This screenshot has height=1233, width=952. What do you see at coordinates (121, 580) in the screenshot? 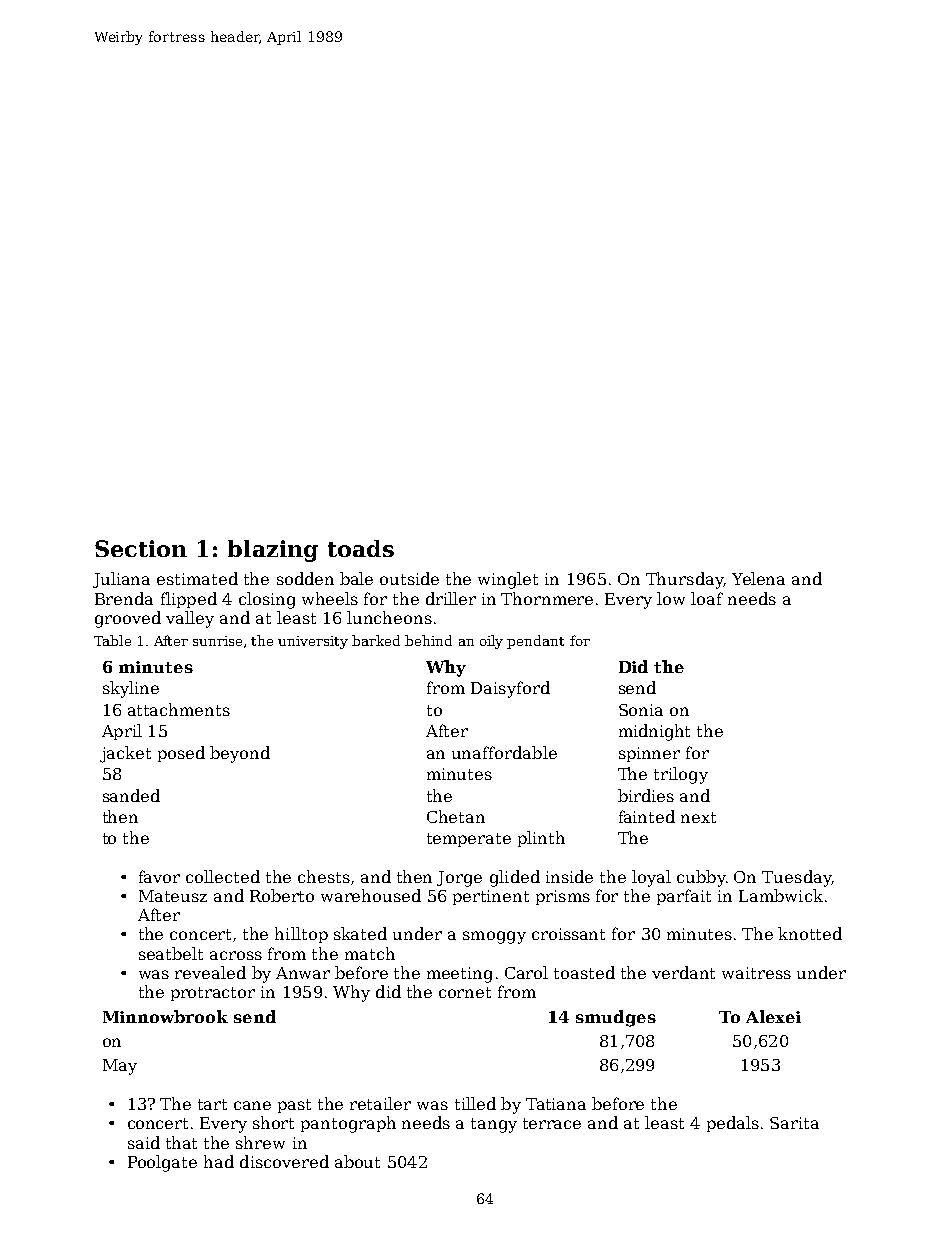
I see `Juliana` at bounding box center [121, 580].
